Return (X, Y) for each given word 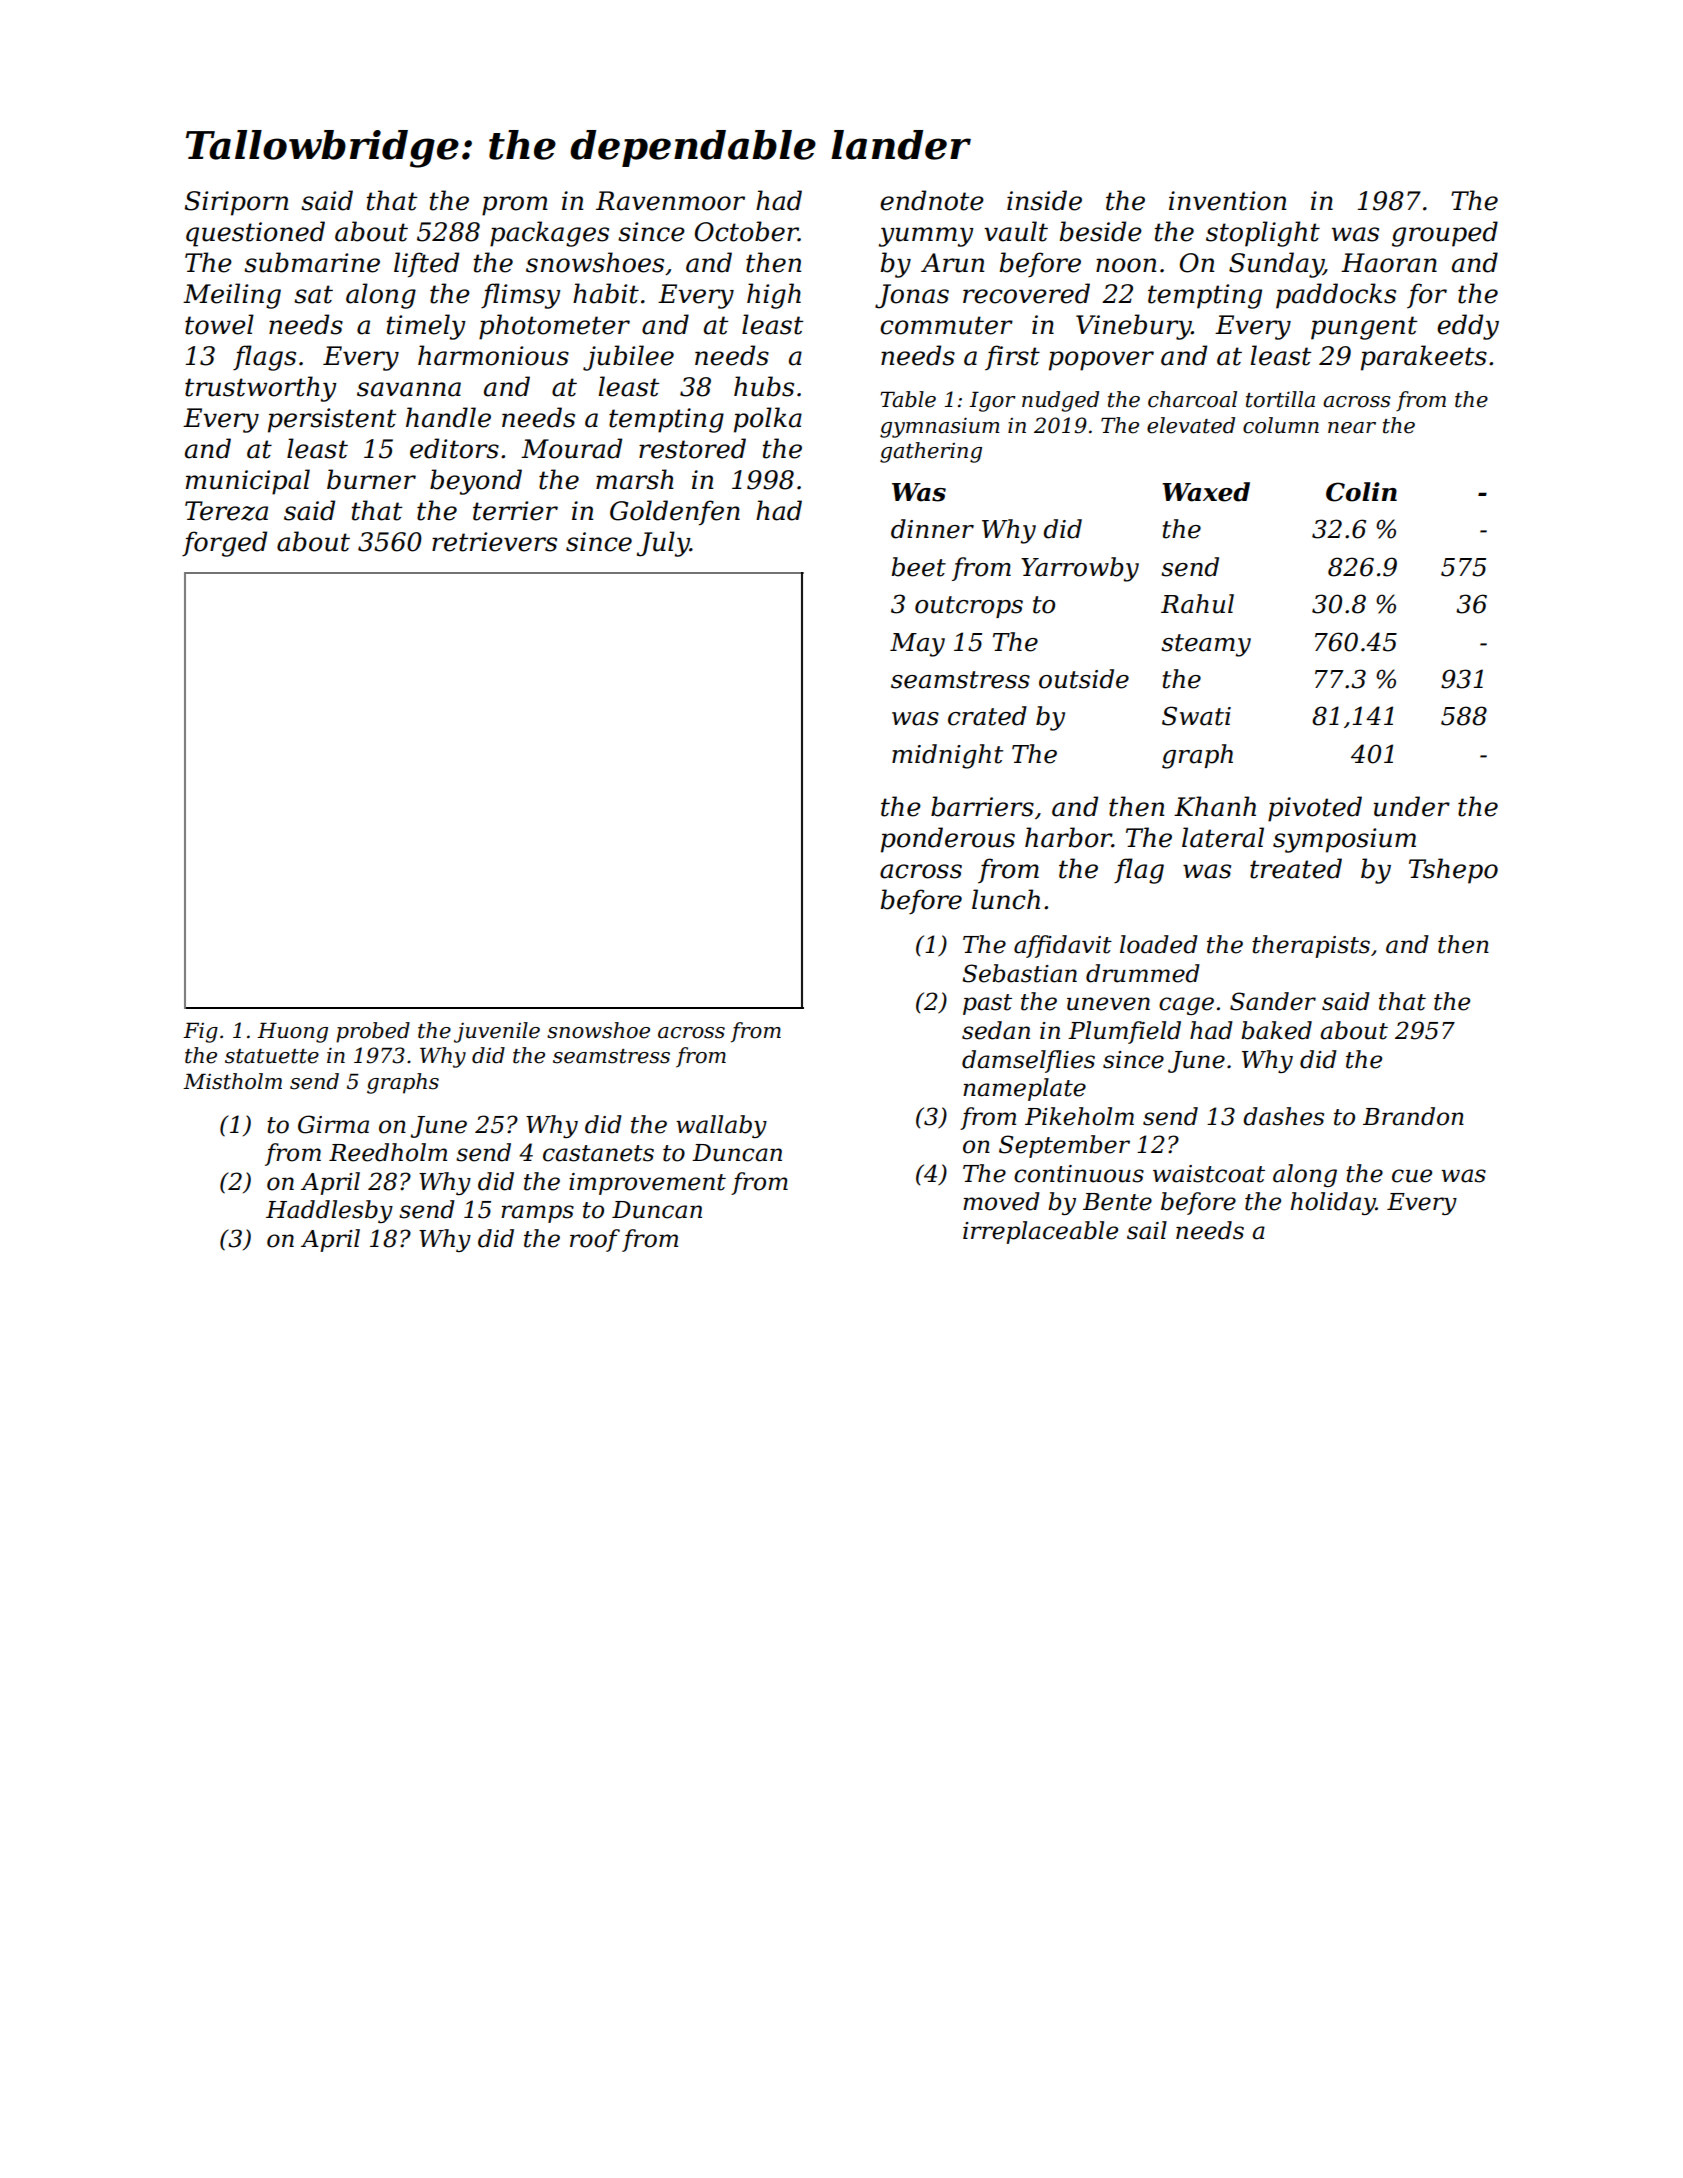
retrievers (494, 542)
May (917, 645)
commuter (946, 325)
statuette (272, 1056)
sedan (996, 1030)
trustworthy (261, 389)
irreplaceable (1040, 1232)
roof (595, 1240)
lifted (426, 265)
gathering (931, 452)
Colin (1361, 492)
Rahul (1197, 604)
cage (1186, 1006)
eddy (1468, 327)
